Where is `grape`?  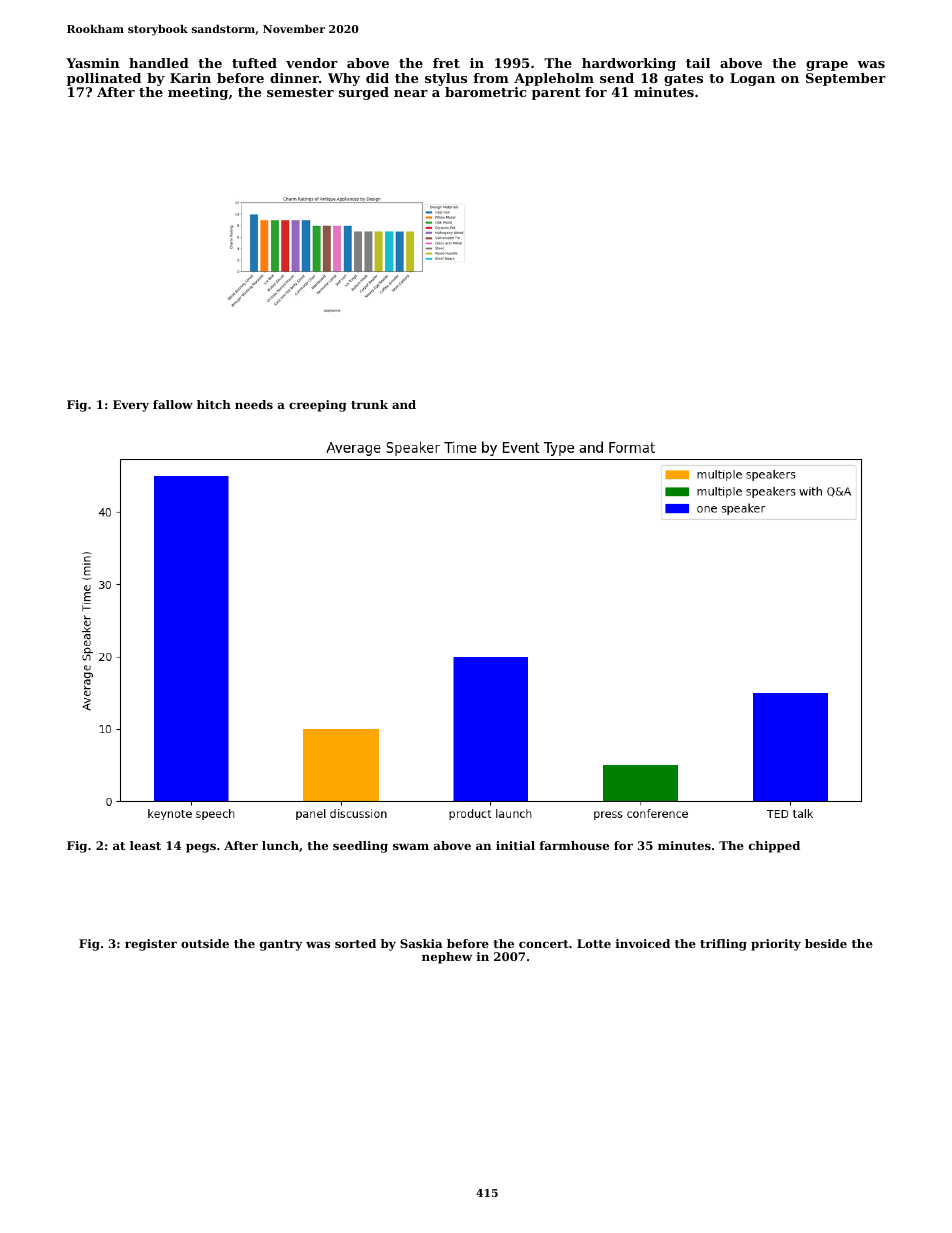
grape is located at coordinates (827, 66).
